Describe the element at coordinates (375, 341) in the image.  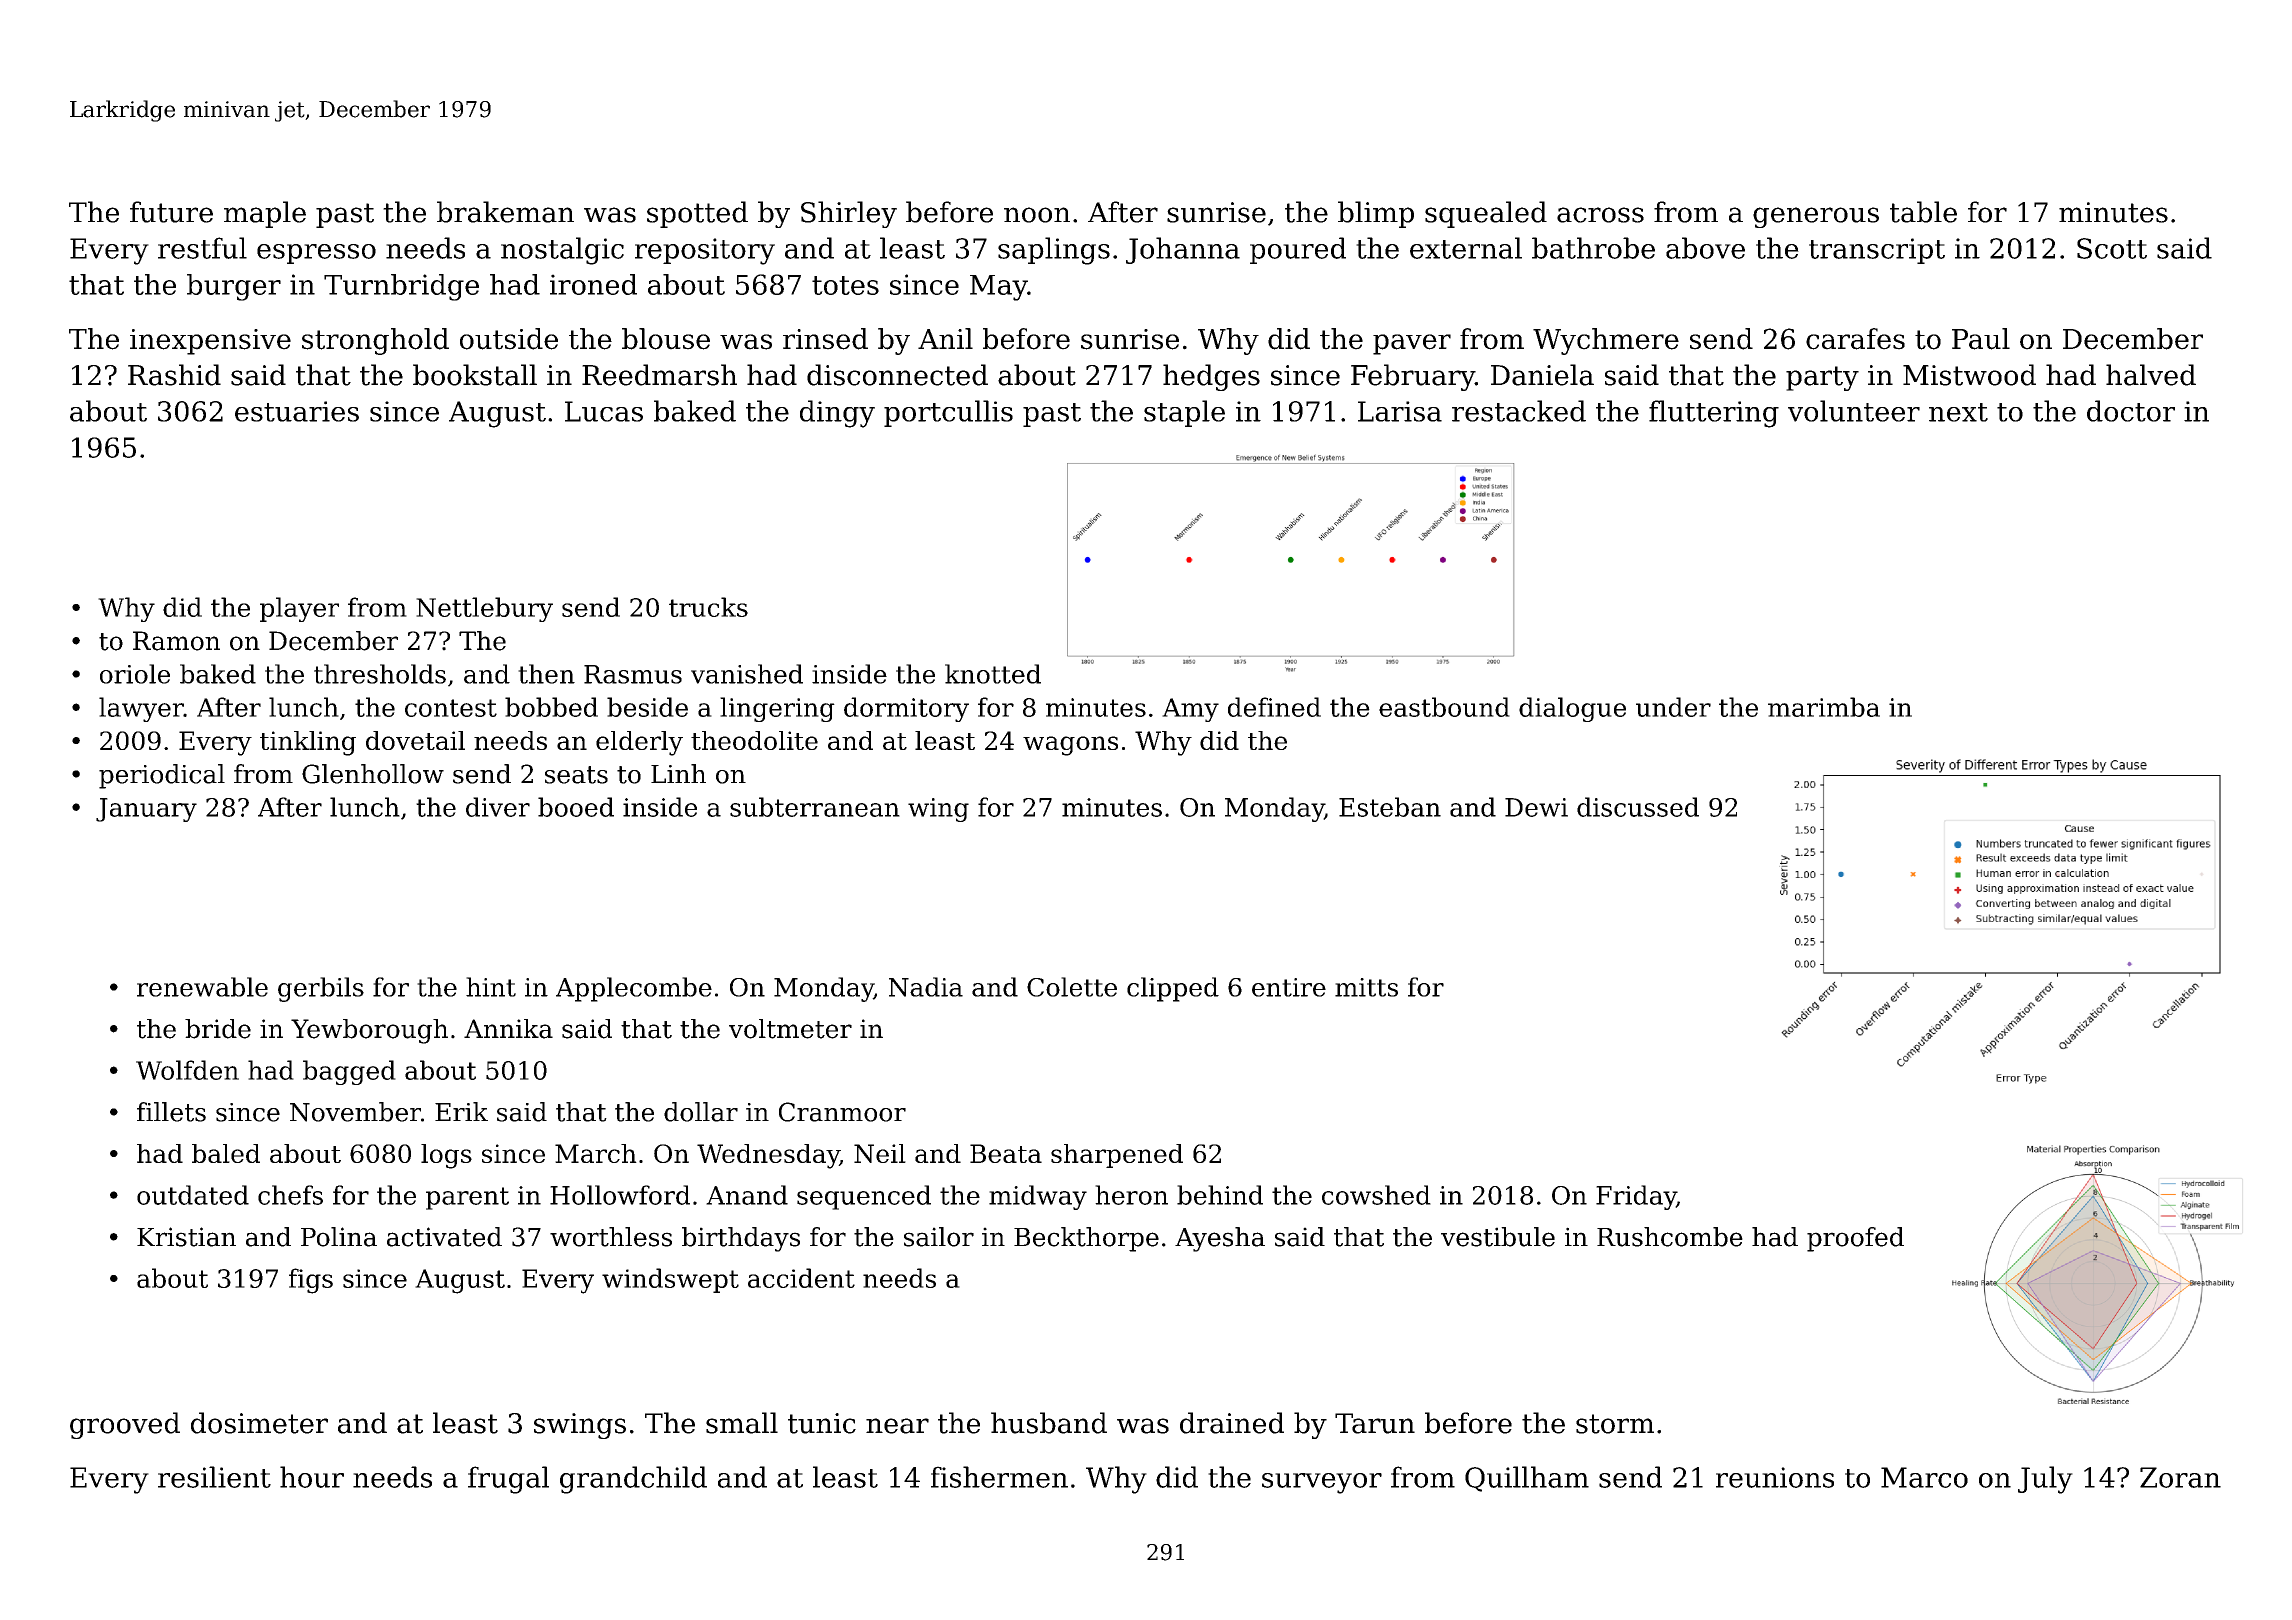
I see `stronghold` at that location.
